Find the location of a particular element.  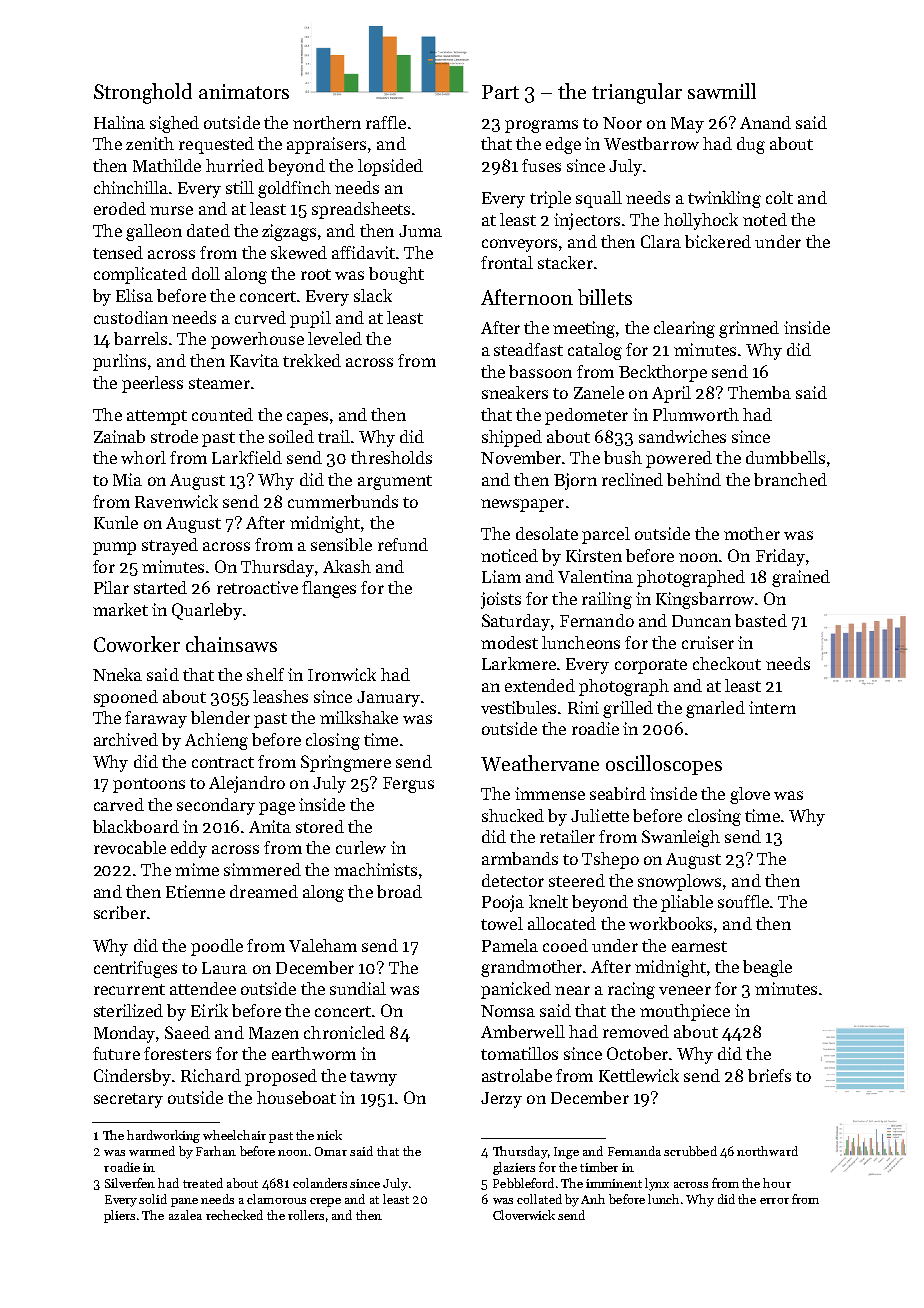

noted is located at coordinates (765, 219).
